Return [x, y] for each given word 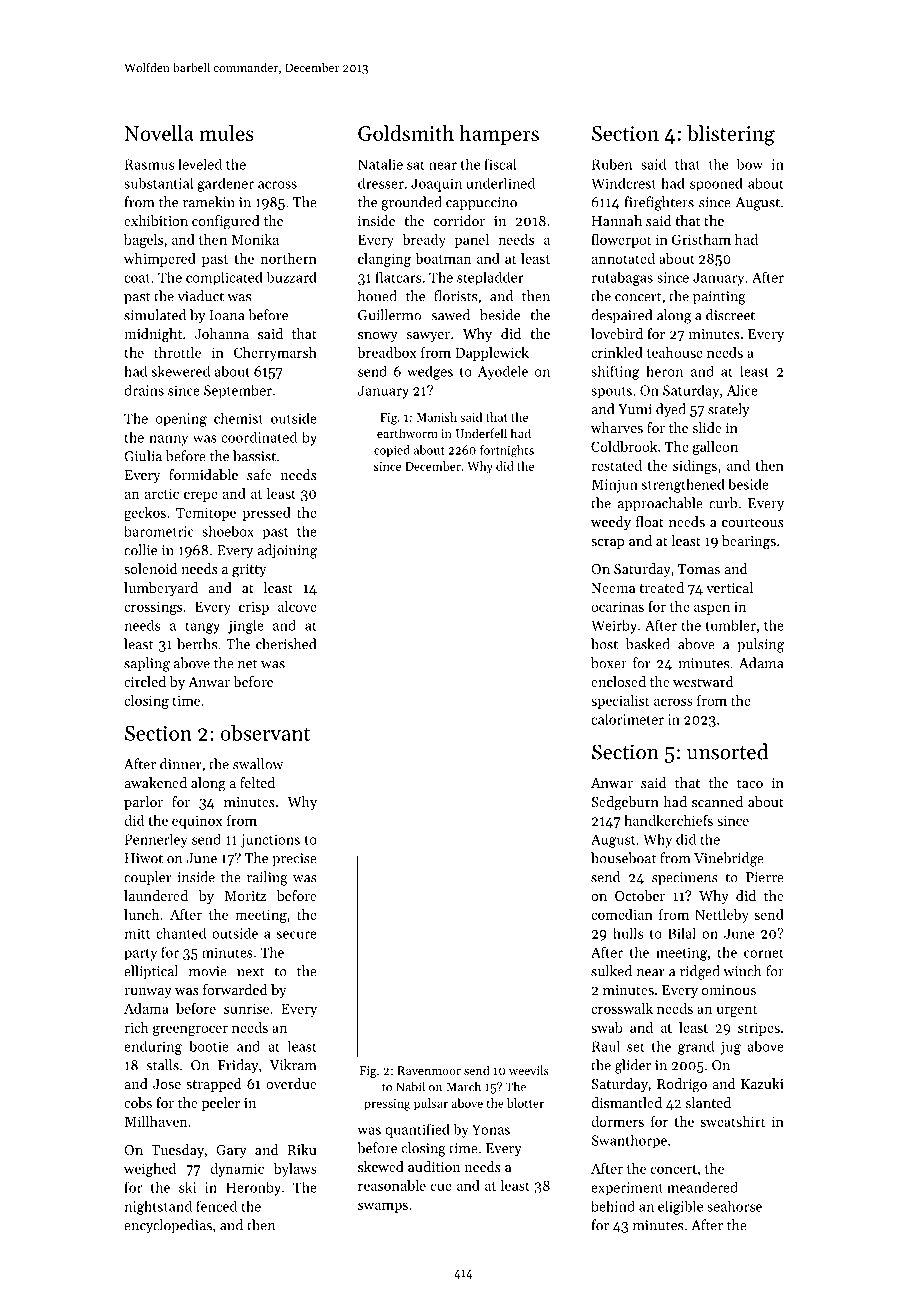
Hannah [617, 220]
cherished [286, 644]
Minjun [615, 486]
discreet [730, 315]
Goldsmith [406, 133]
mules [226, 133]
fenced [216, 1206]
